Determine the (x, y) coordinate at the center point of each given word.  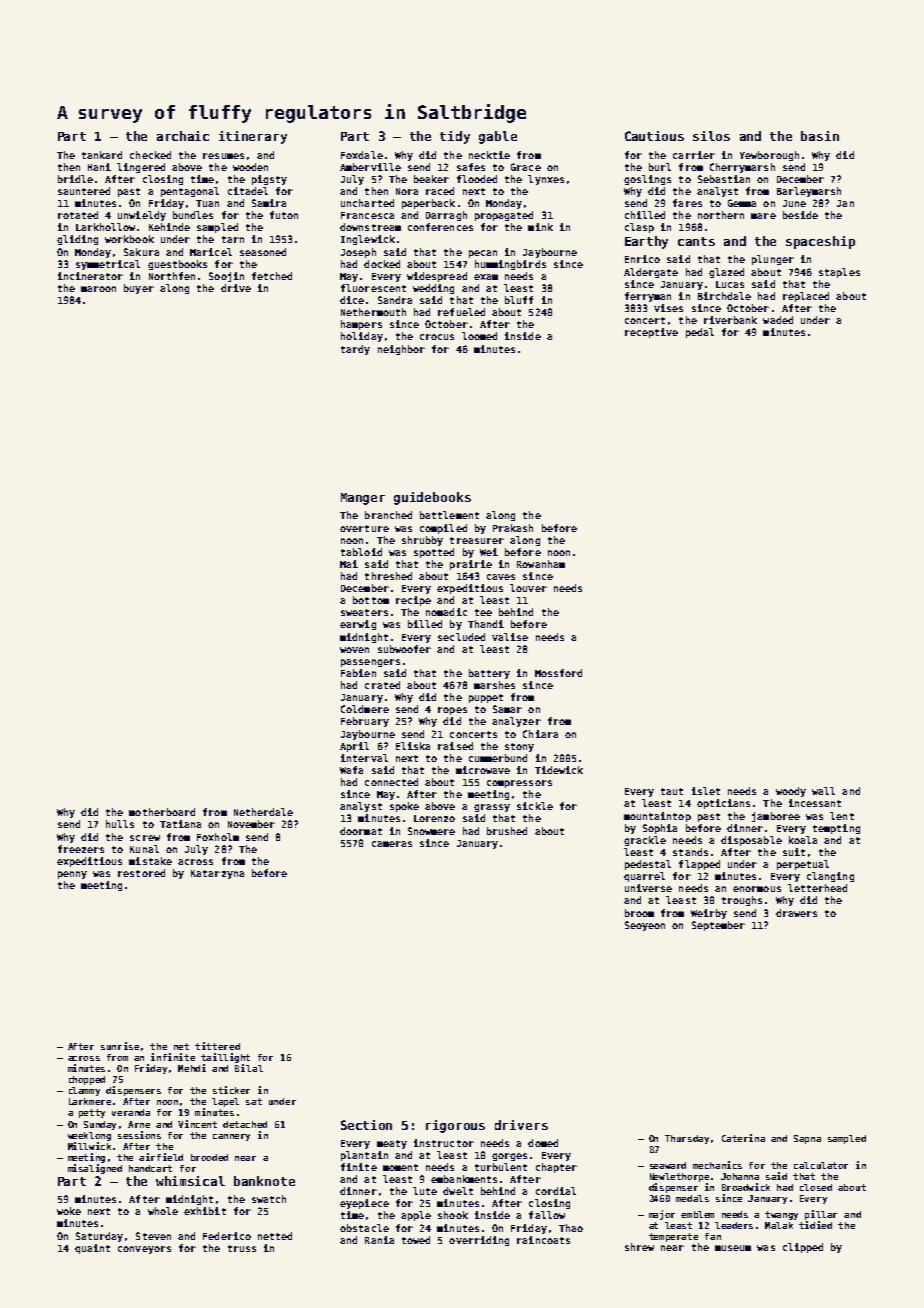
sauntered (84, 191)
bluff (519, 300)
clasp (639, 228)
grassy (492, 808)
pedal (700, 333)
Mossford (558, 673)
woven (354, 650)
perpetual (803, 865)
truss (242, 1248)
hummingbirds (510, 265)
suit (794, 852)
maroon (98, 289)
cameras (392, 844)
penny (72, 875)
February (365, 722)
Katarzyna (217, 874)
